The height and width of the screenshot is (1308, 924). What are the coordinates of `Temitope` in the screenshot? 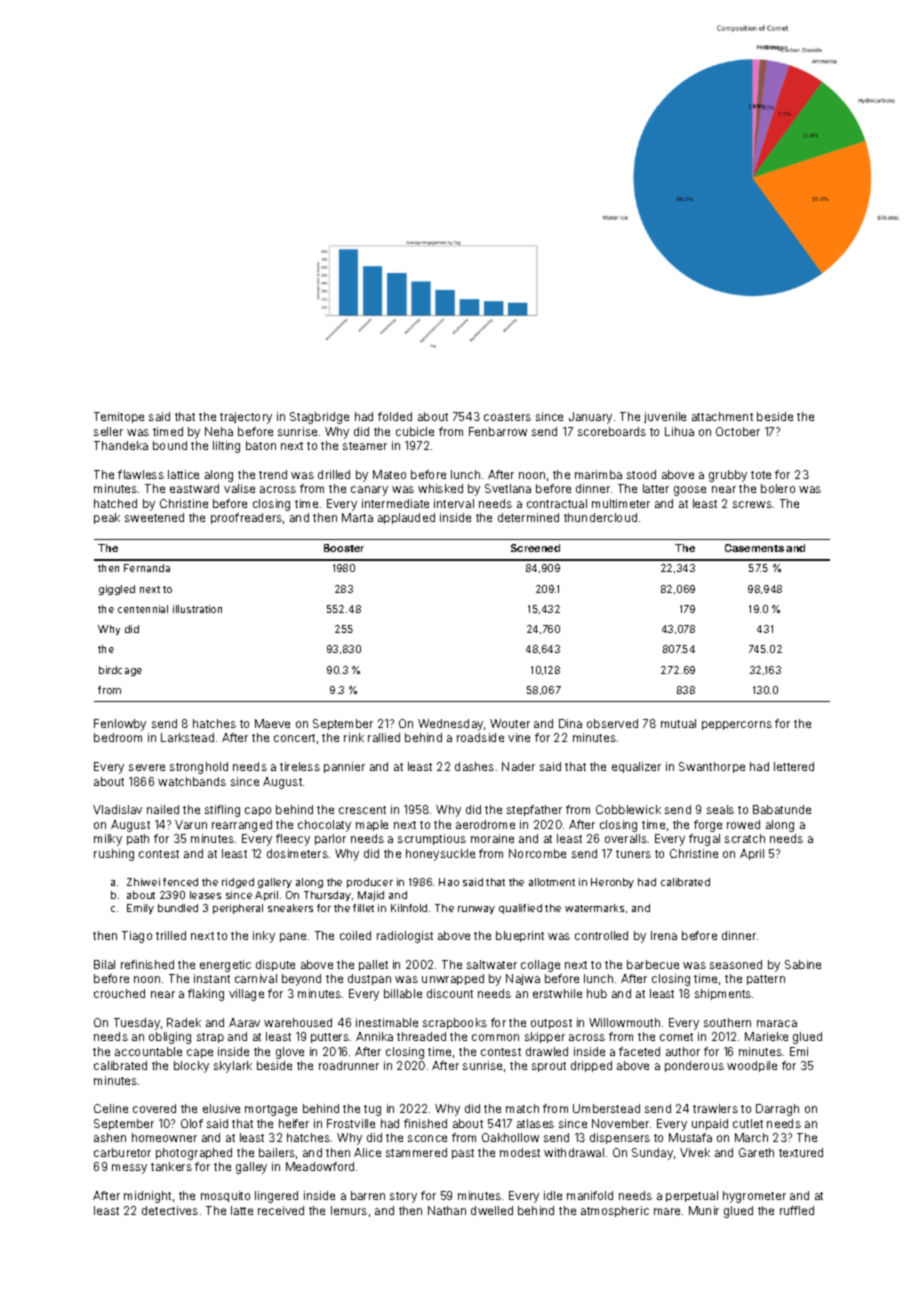 It's located at (119, 417).
